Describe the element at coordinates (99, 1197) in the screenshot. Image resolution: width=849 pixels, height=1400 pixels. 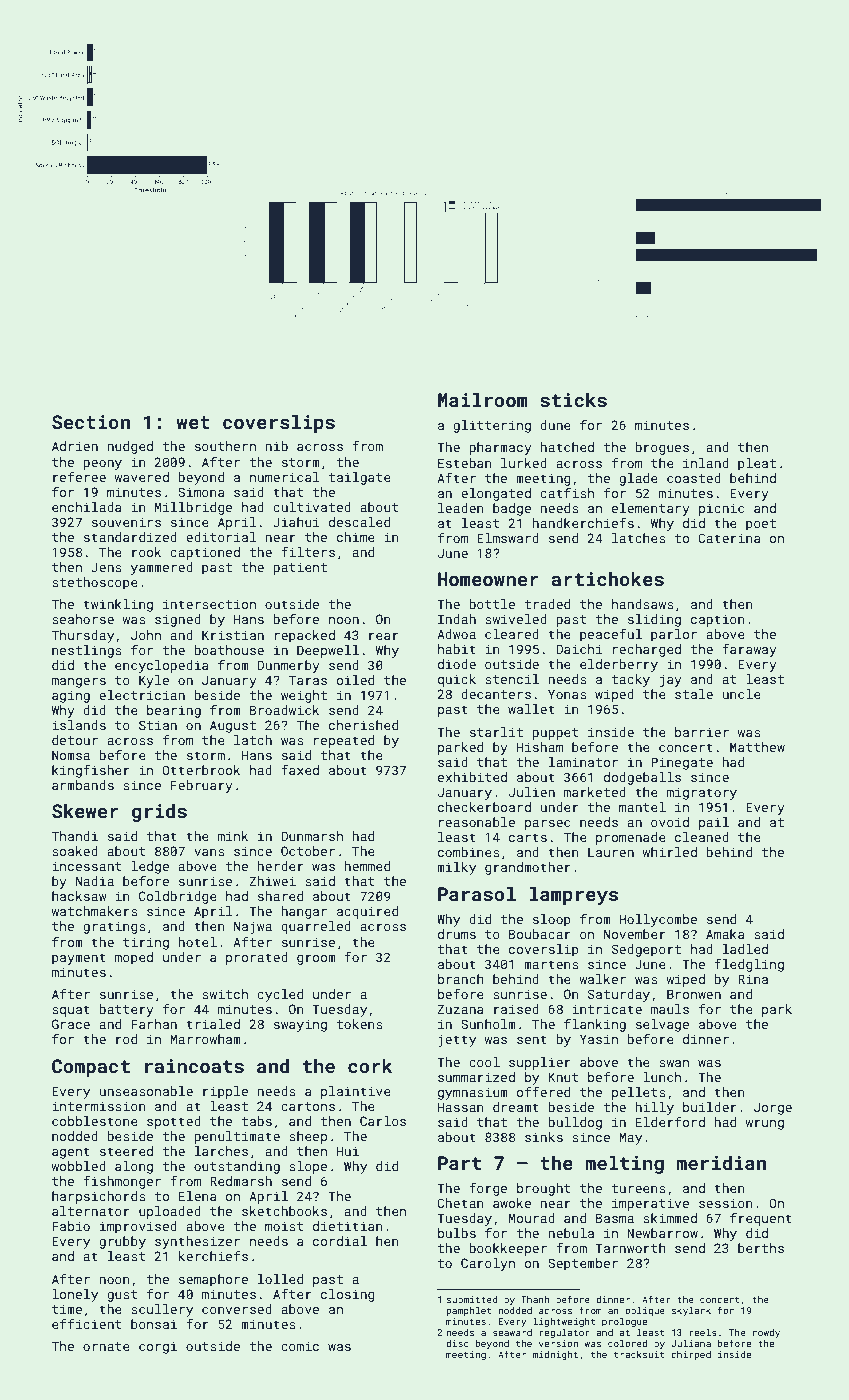
I see `harpsichords` at that location.
